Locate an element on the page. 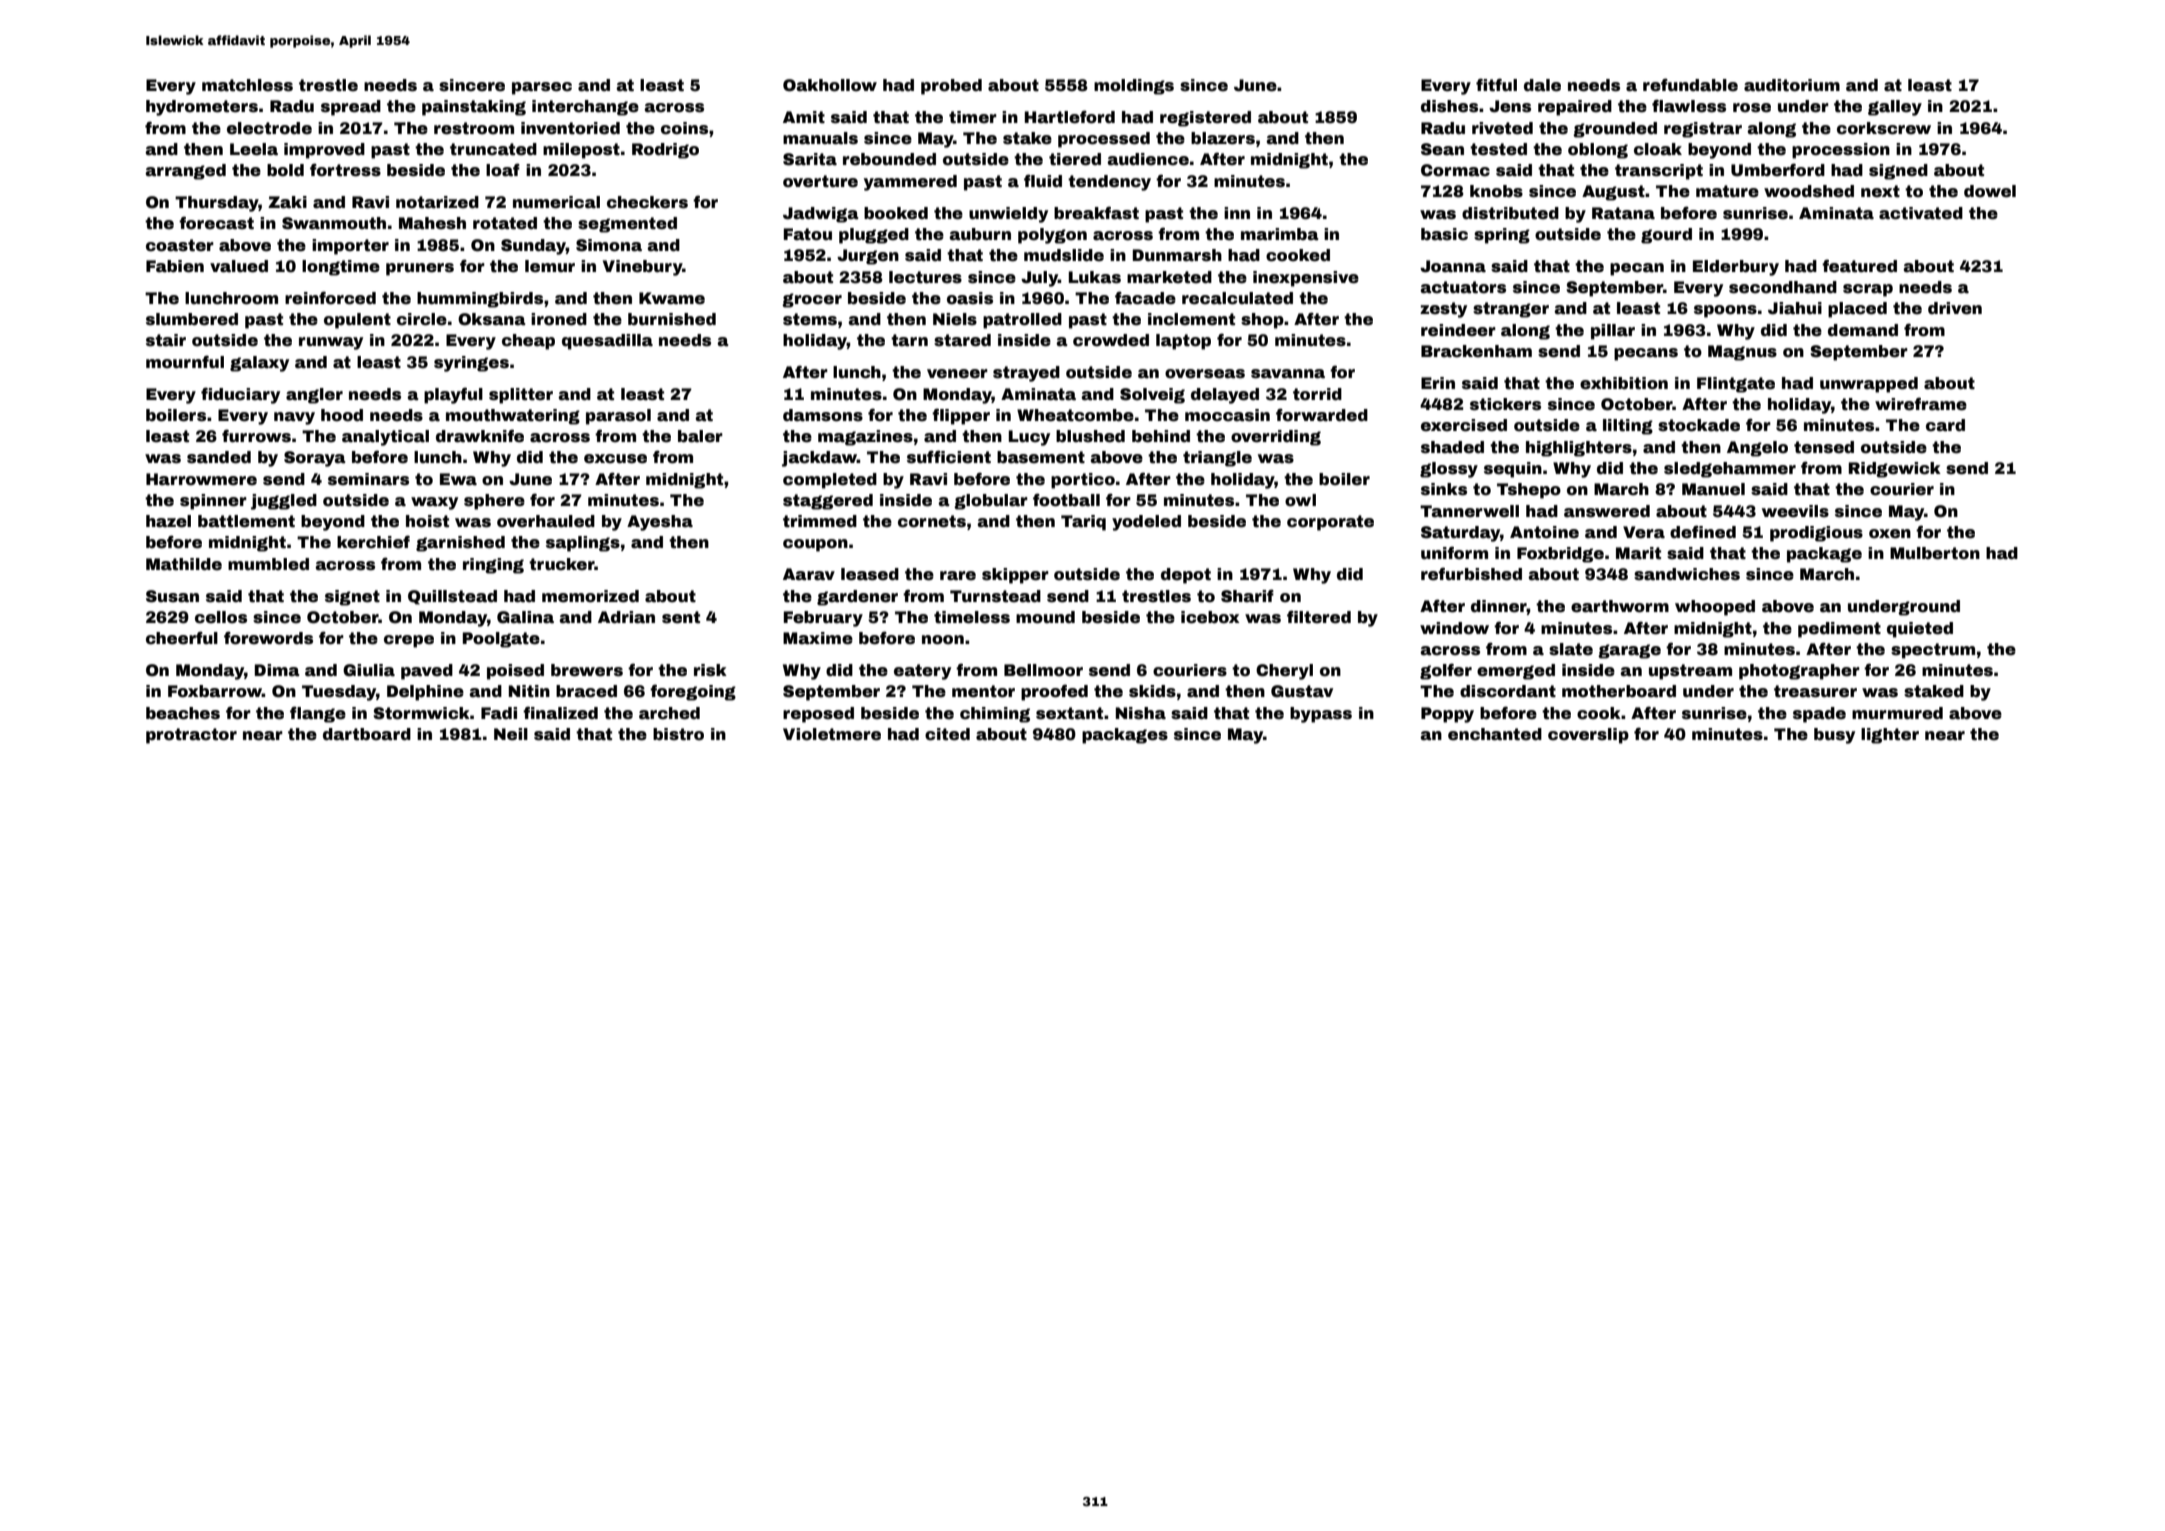 This page has width=2165, height=1531. playful is located at coordinates (453, 395).
